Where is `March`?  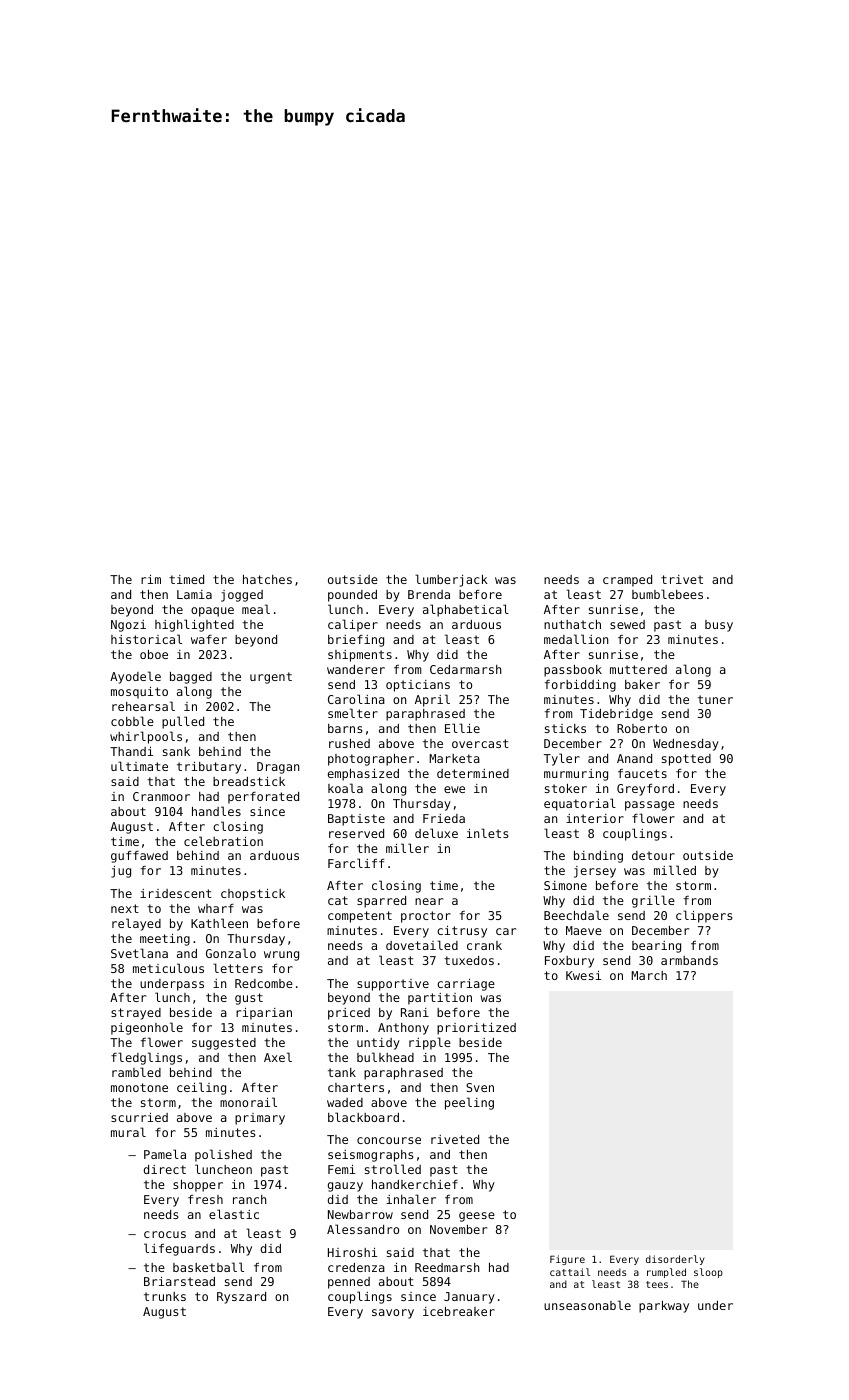 March is located at coordinates (649, 975).
